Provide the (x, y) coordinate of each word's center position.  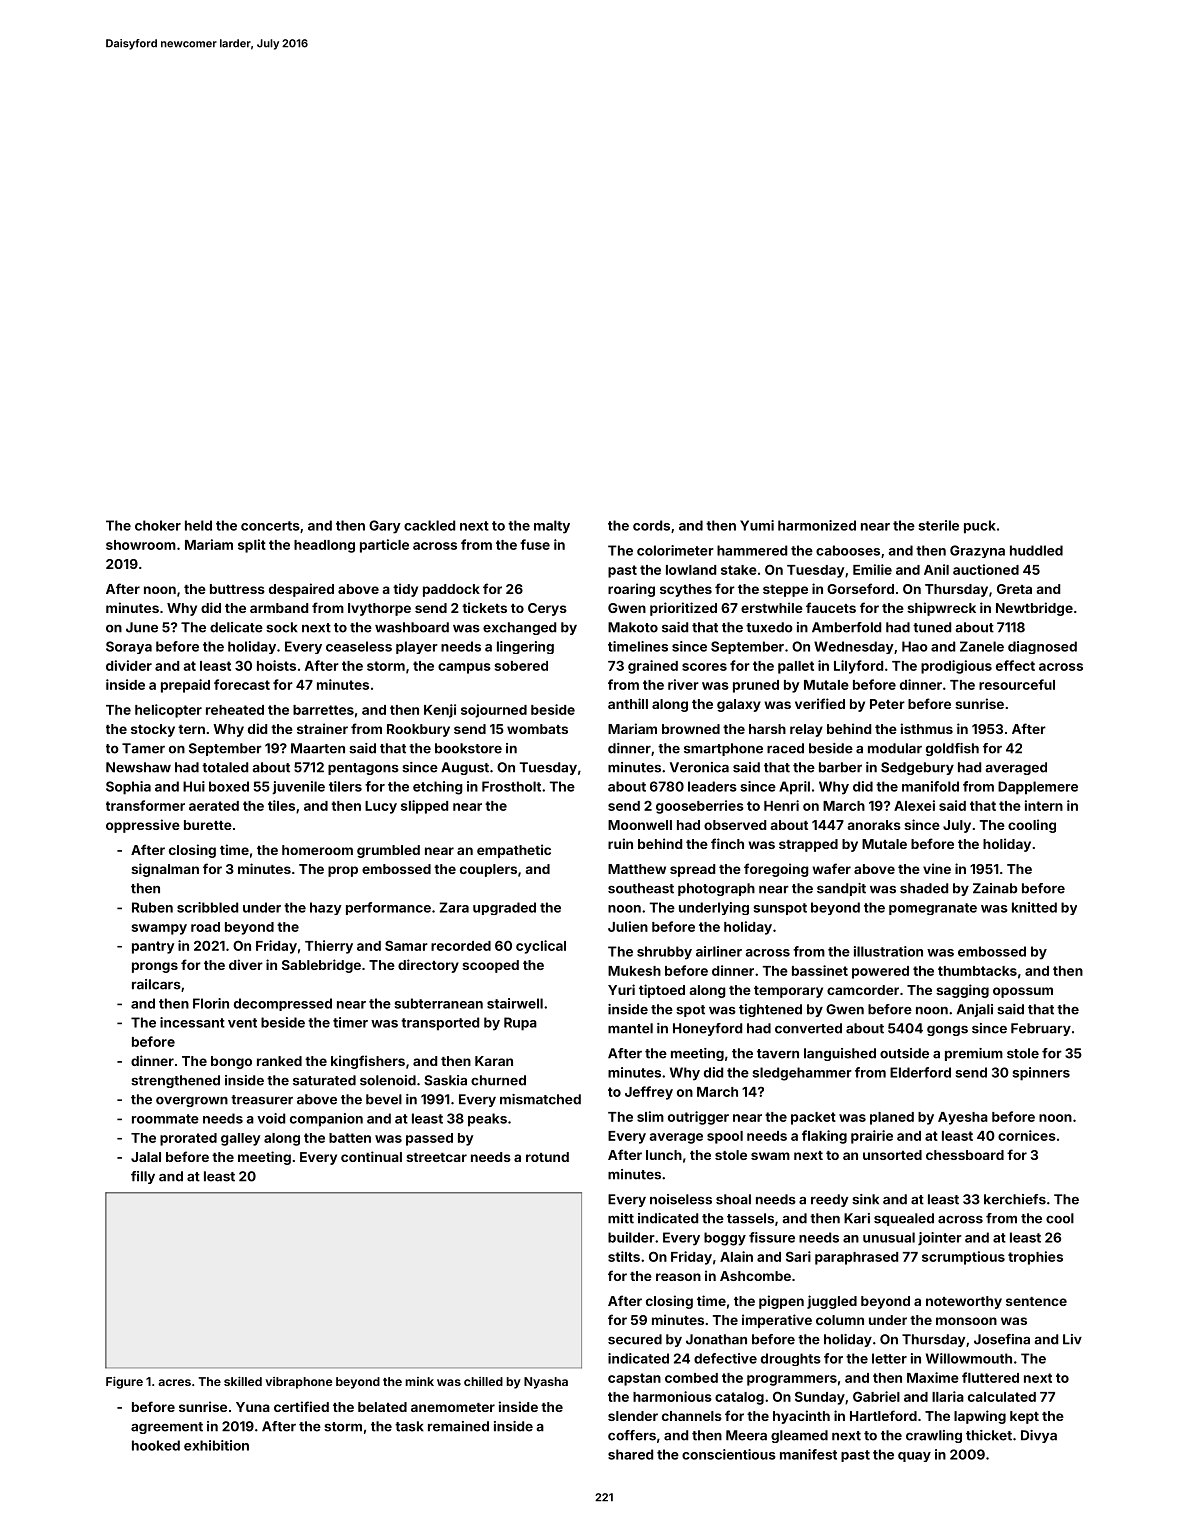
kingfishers (368, 1062)
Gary (385, 527)
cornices (1027, 1135)
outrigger (698, 1118)
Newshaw (138, 767)
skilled (243, 1381)
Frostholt (511, 786)
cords (651, 525)
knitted (1034, 907)
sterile (939, 525)
